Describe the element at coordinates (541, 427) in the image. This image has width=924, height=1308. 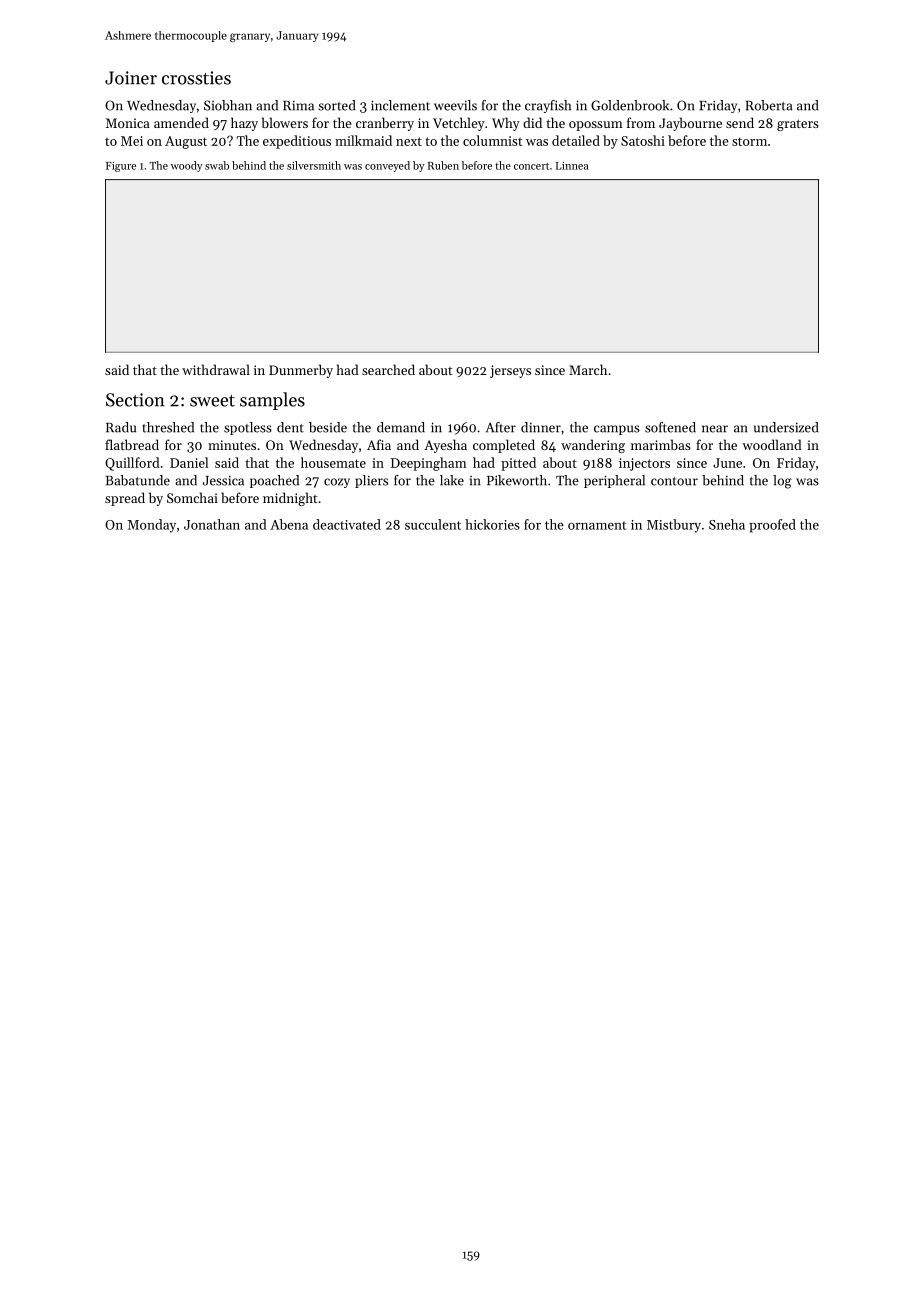
I see `dinner` at that location.
